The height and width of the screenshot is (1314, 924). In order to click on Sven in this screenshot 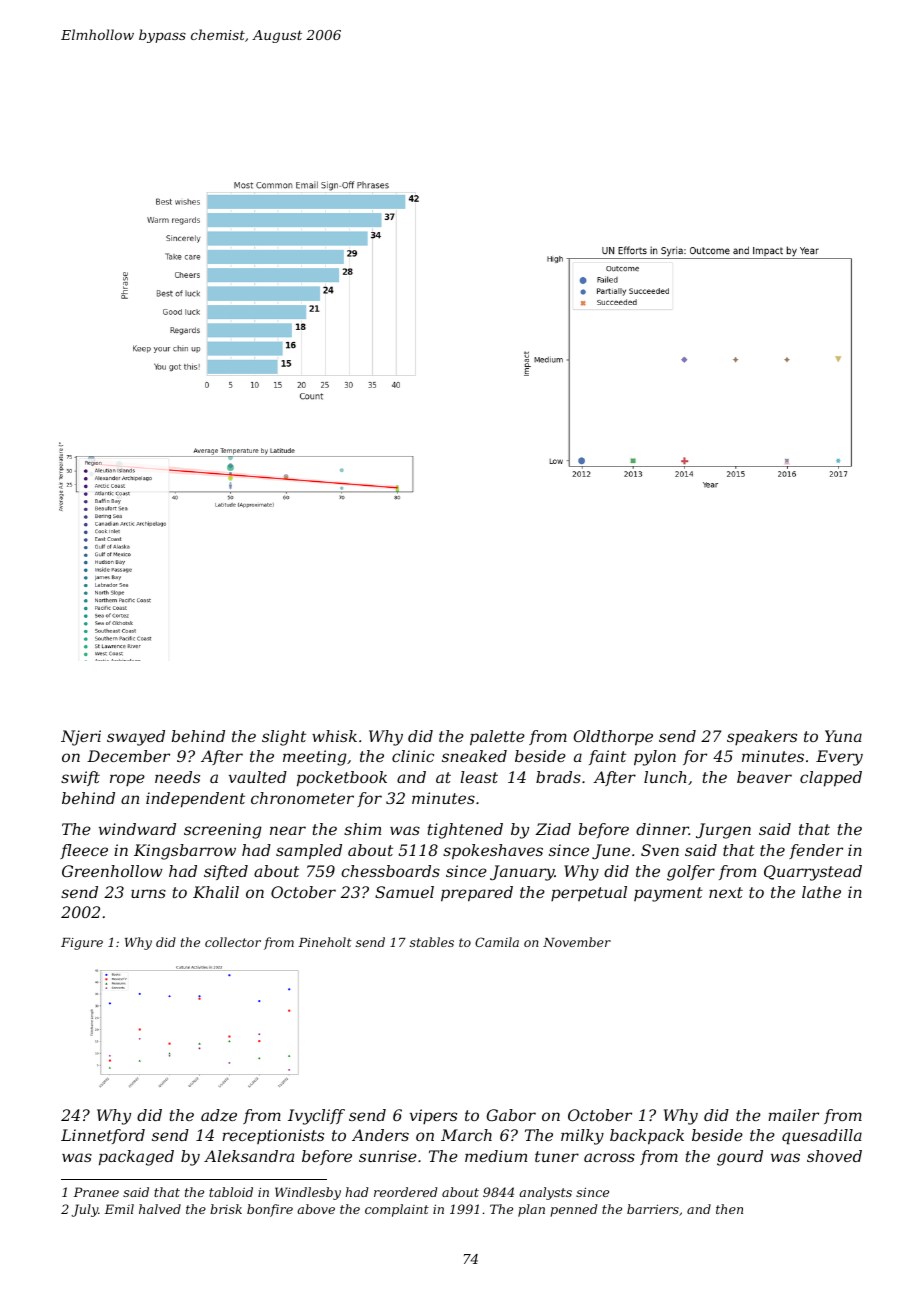, I will do `click(660, 850)`.
